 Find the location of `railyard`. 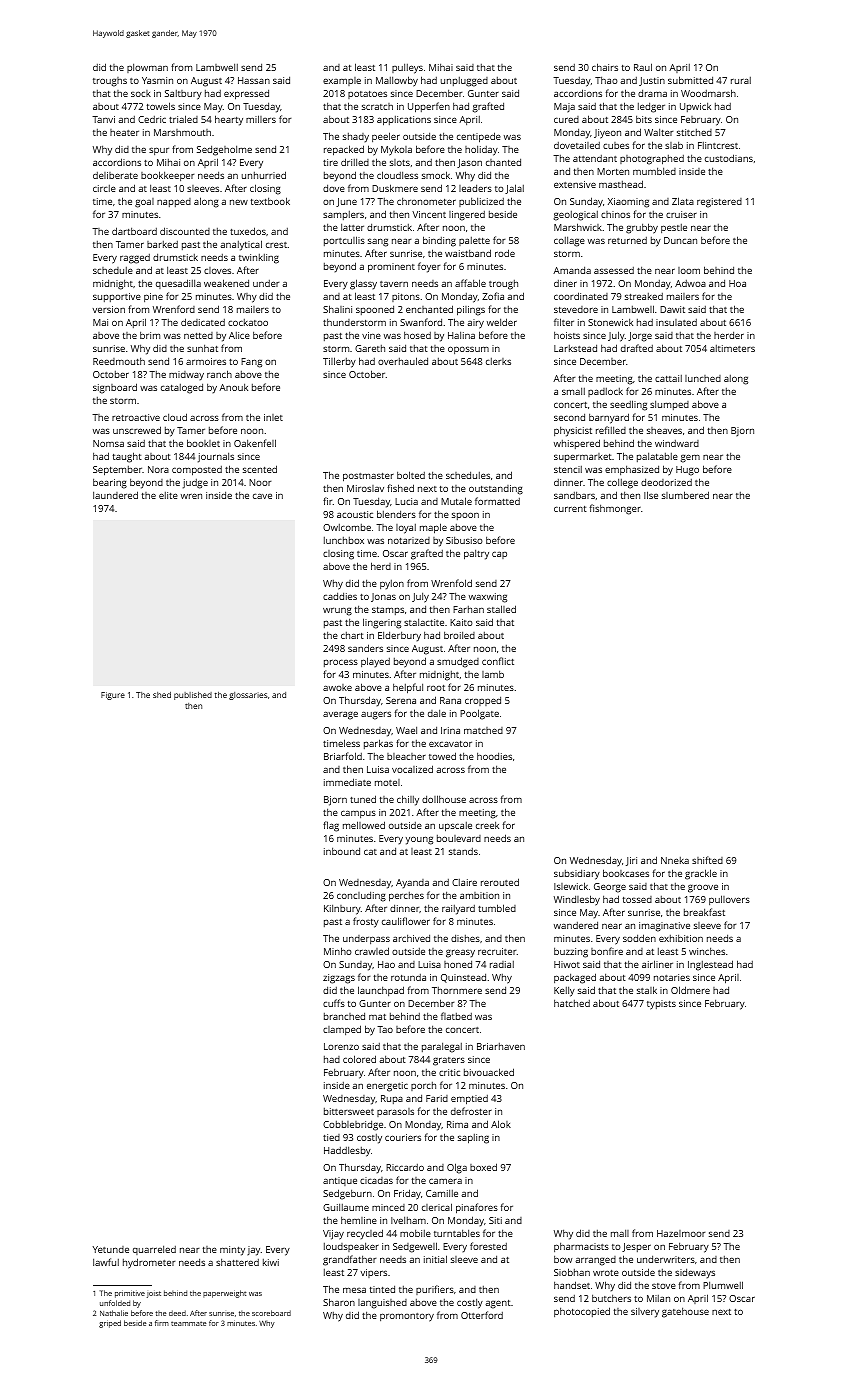

railyard is located at coordinates (458, 910).
